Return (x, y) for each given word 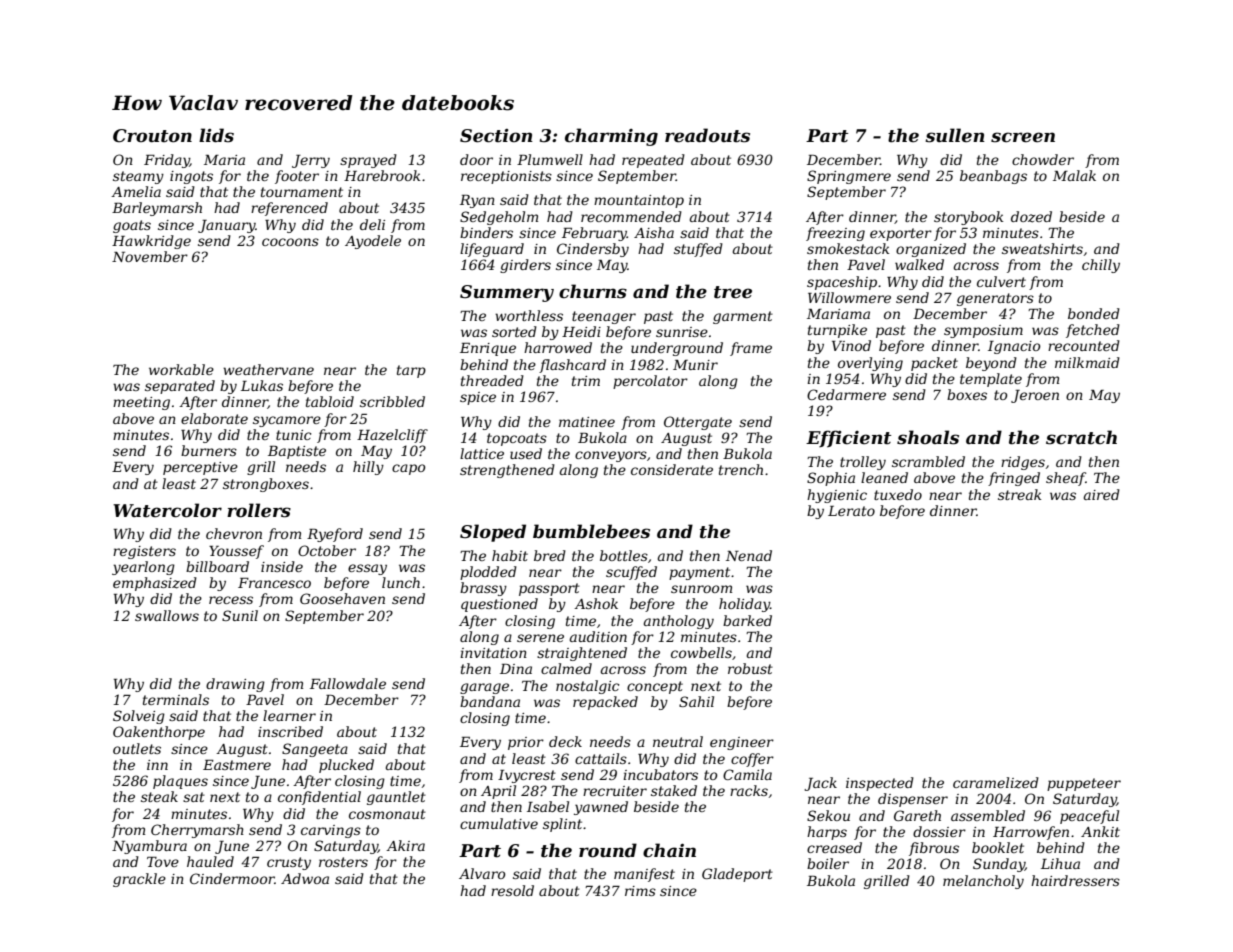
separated (180, 387)
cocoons (290, 242)
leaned (884, 477)
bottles (624, 555)
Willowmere (849, 297)
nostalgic (587, 687)
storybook (969, 218)
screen (1023, 137)
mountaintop (639, 201)
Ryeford (335, 535)
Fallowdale (348, 683)
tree (733, 292)
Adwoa (305, 878)
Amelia (136, 191)
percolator (650, 382)
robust (750, 668)
